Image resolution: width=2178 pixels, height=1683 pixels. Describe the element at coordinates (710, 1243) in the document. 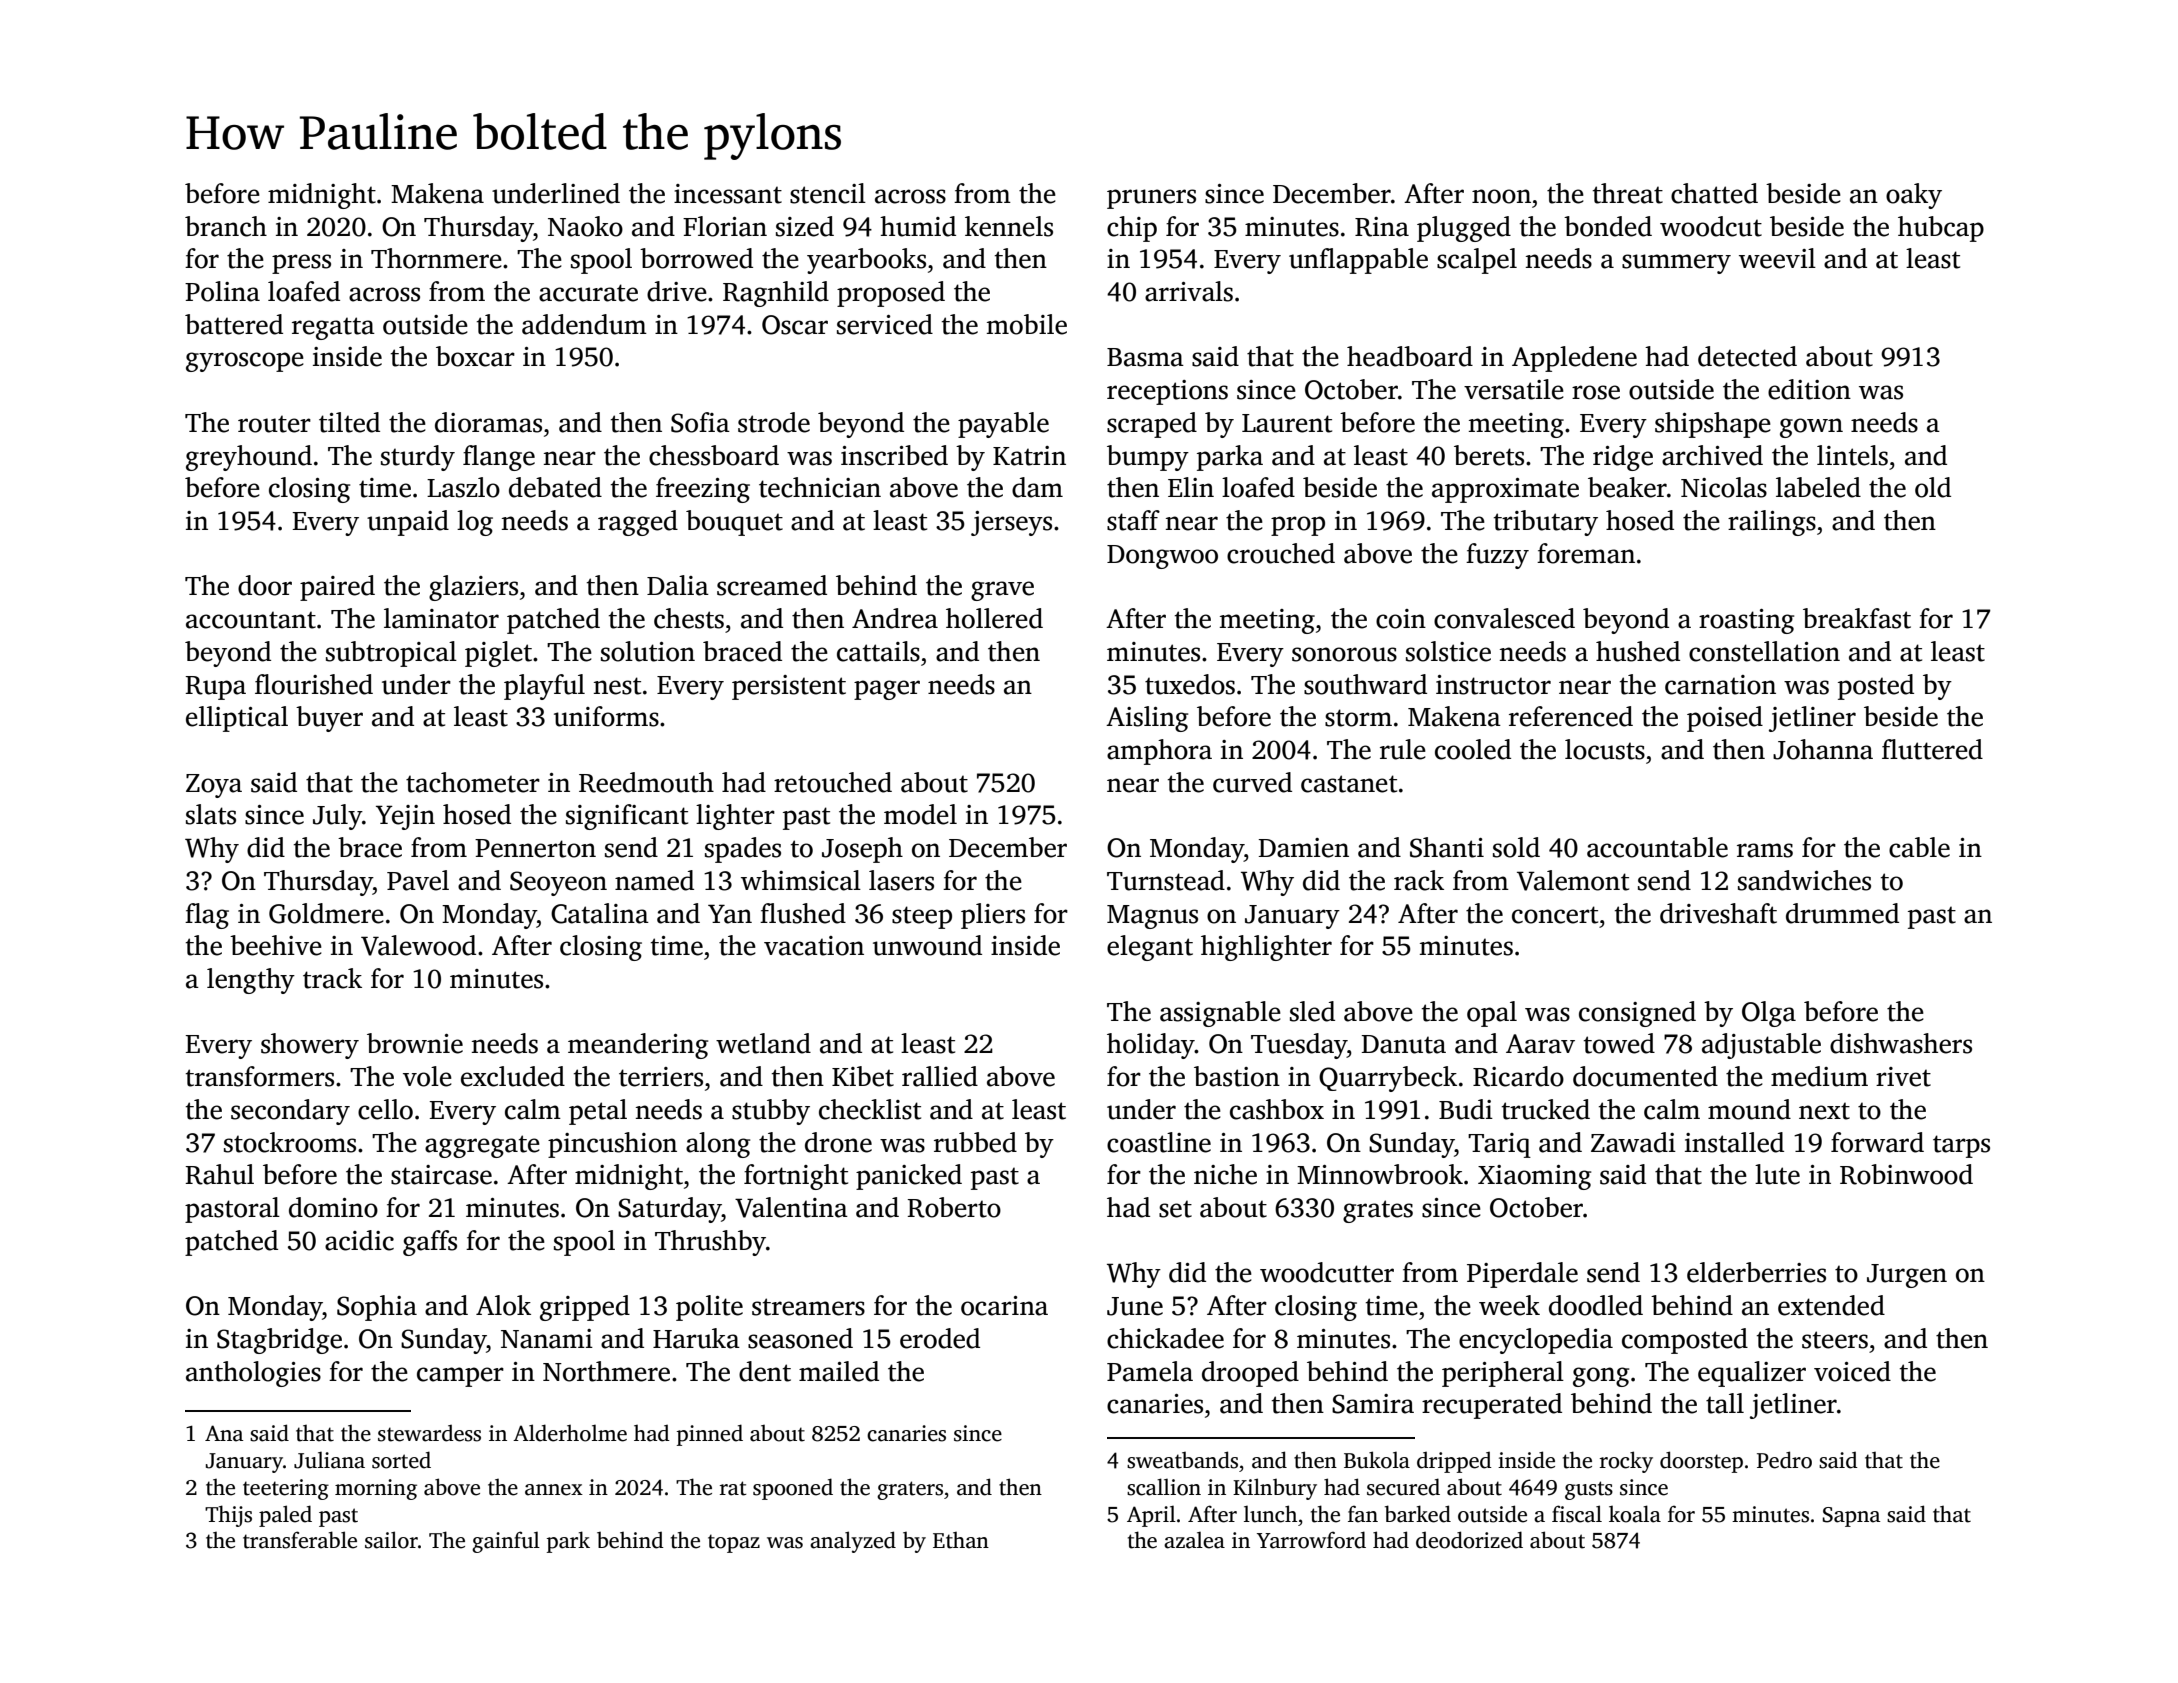

I see `Thrushby` at that location.
